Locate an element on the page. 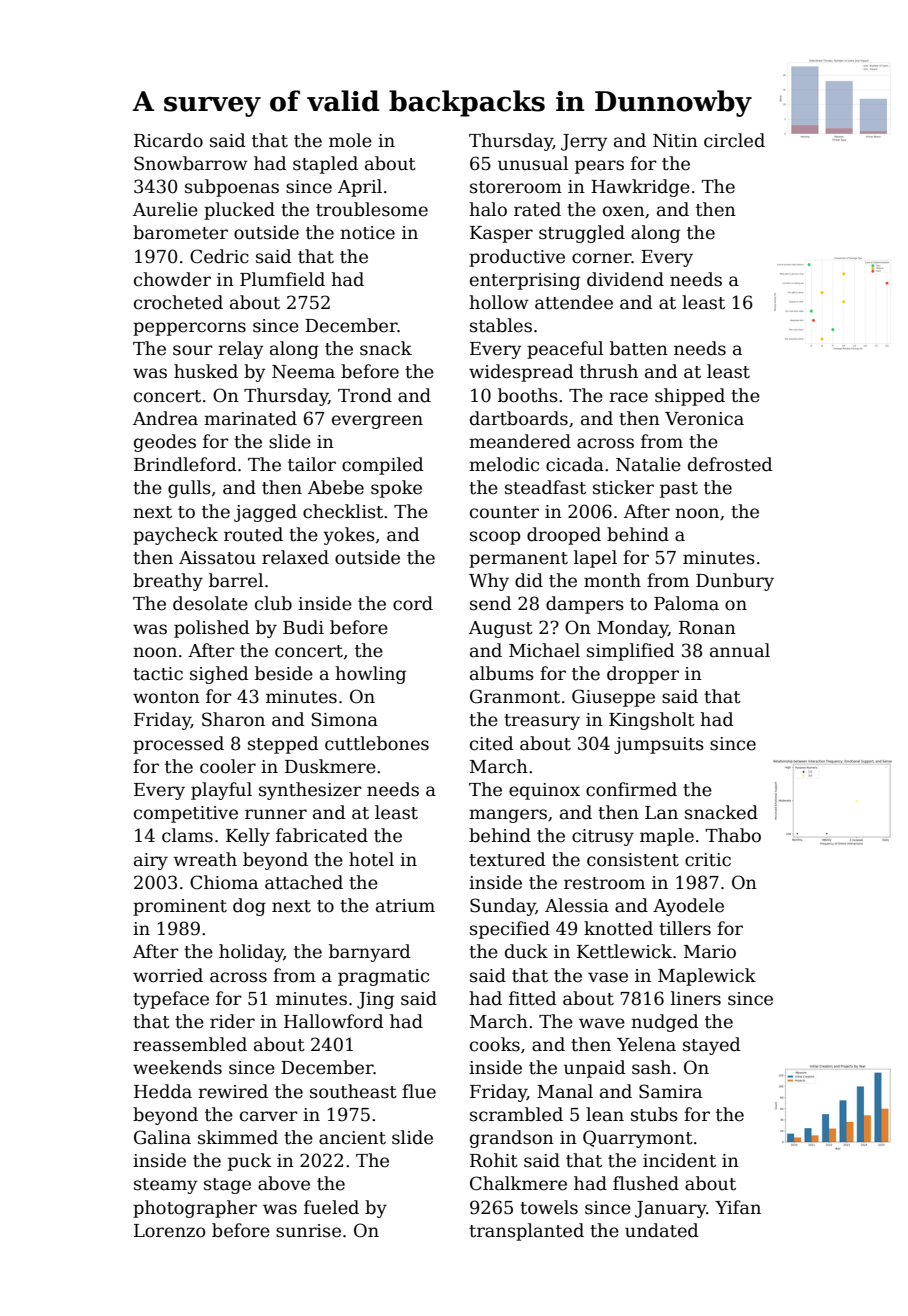 The image size is (908, 1316). flushed is located at coordinates (646, 1183).
